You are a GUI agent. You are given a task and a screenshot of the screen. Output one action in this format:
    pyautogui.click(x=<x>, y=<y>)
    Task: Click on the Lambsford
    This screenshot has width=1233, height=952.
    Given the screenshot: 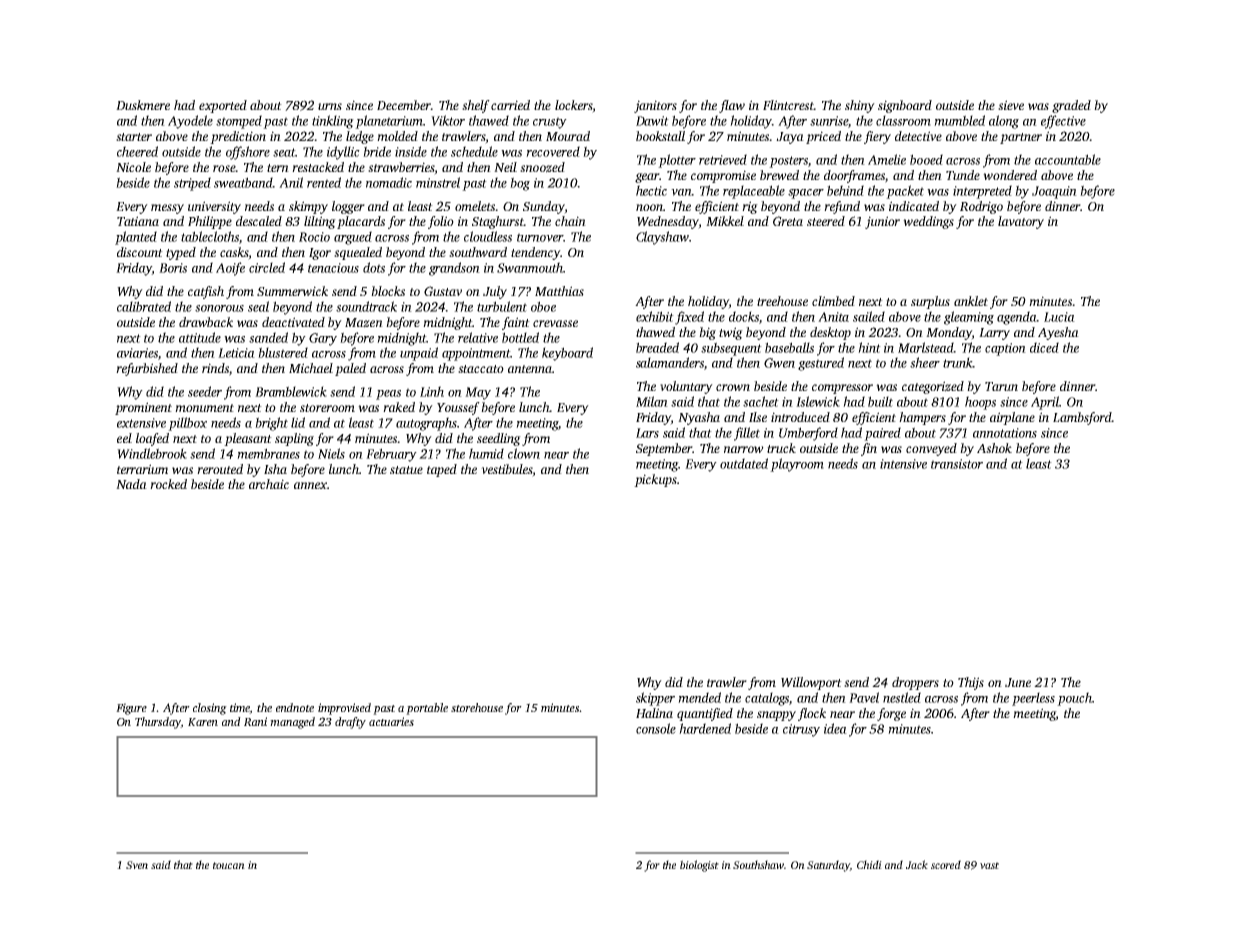 What is the action you would take?
    pyautogui.click(x=1082, y=418)
